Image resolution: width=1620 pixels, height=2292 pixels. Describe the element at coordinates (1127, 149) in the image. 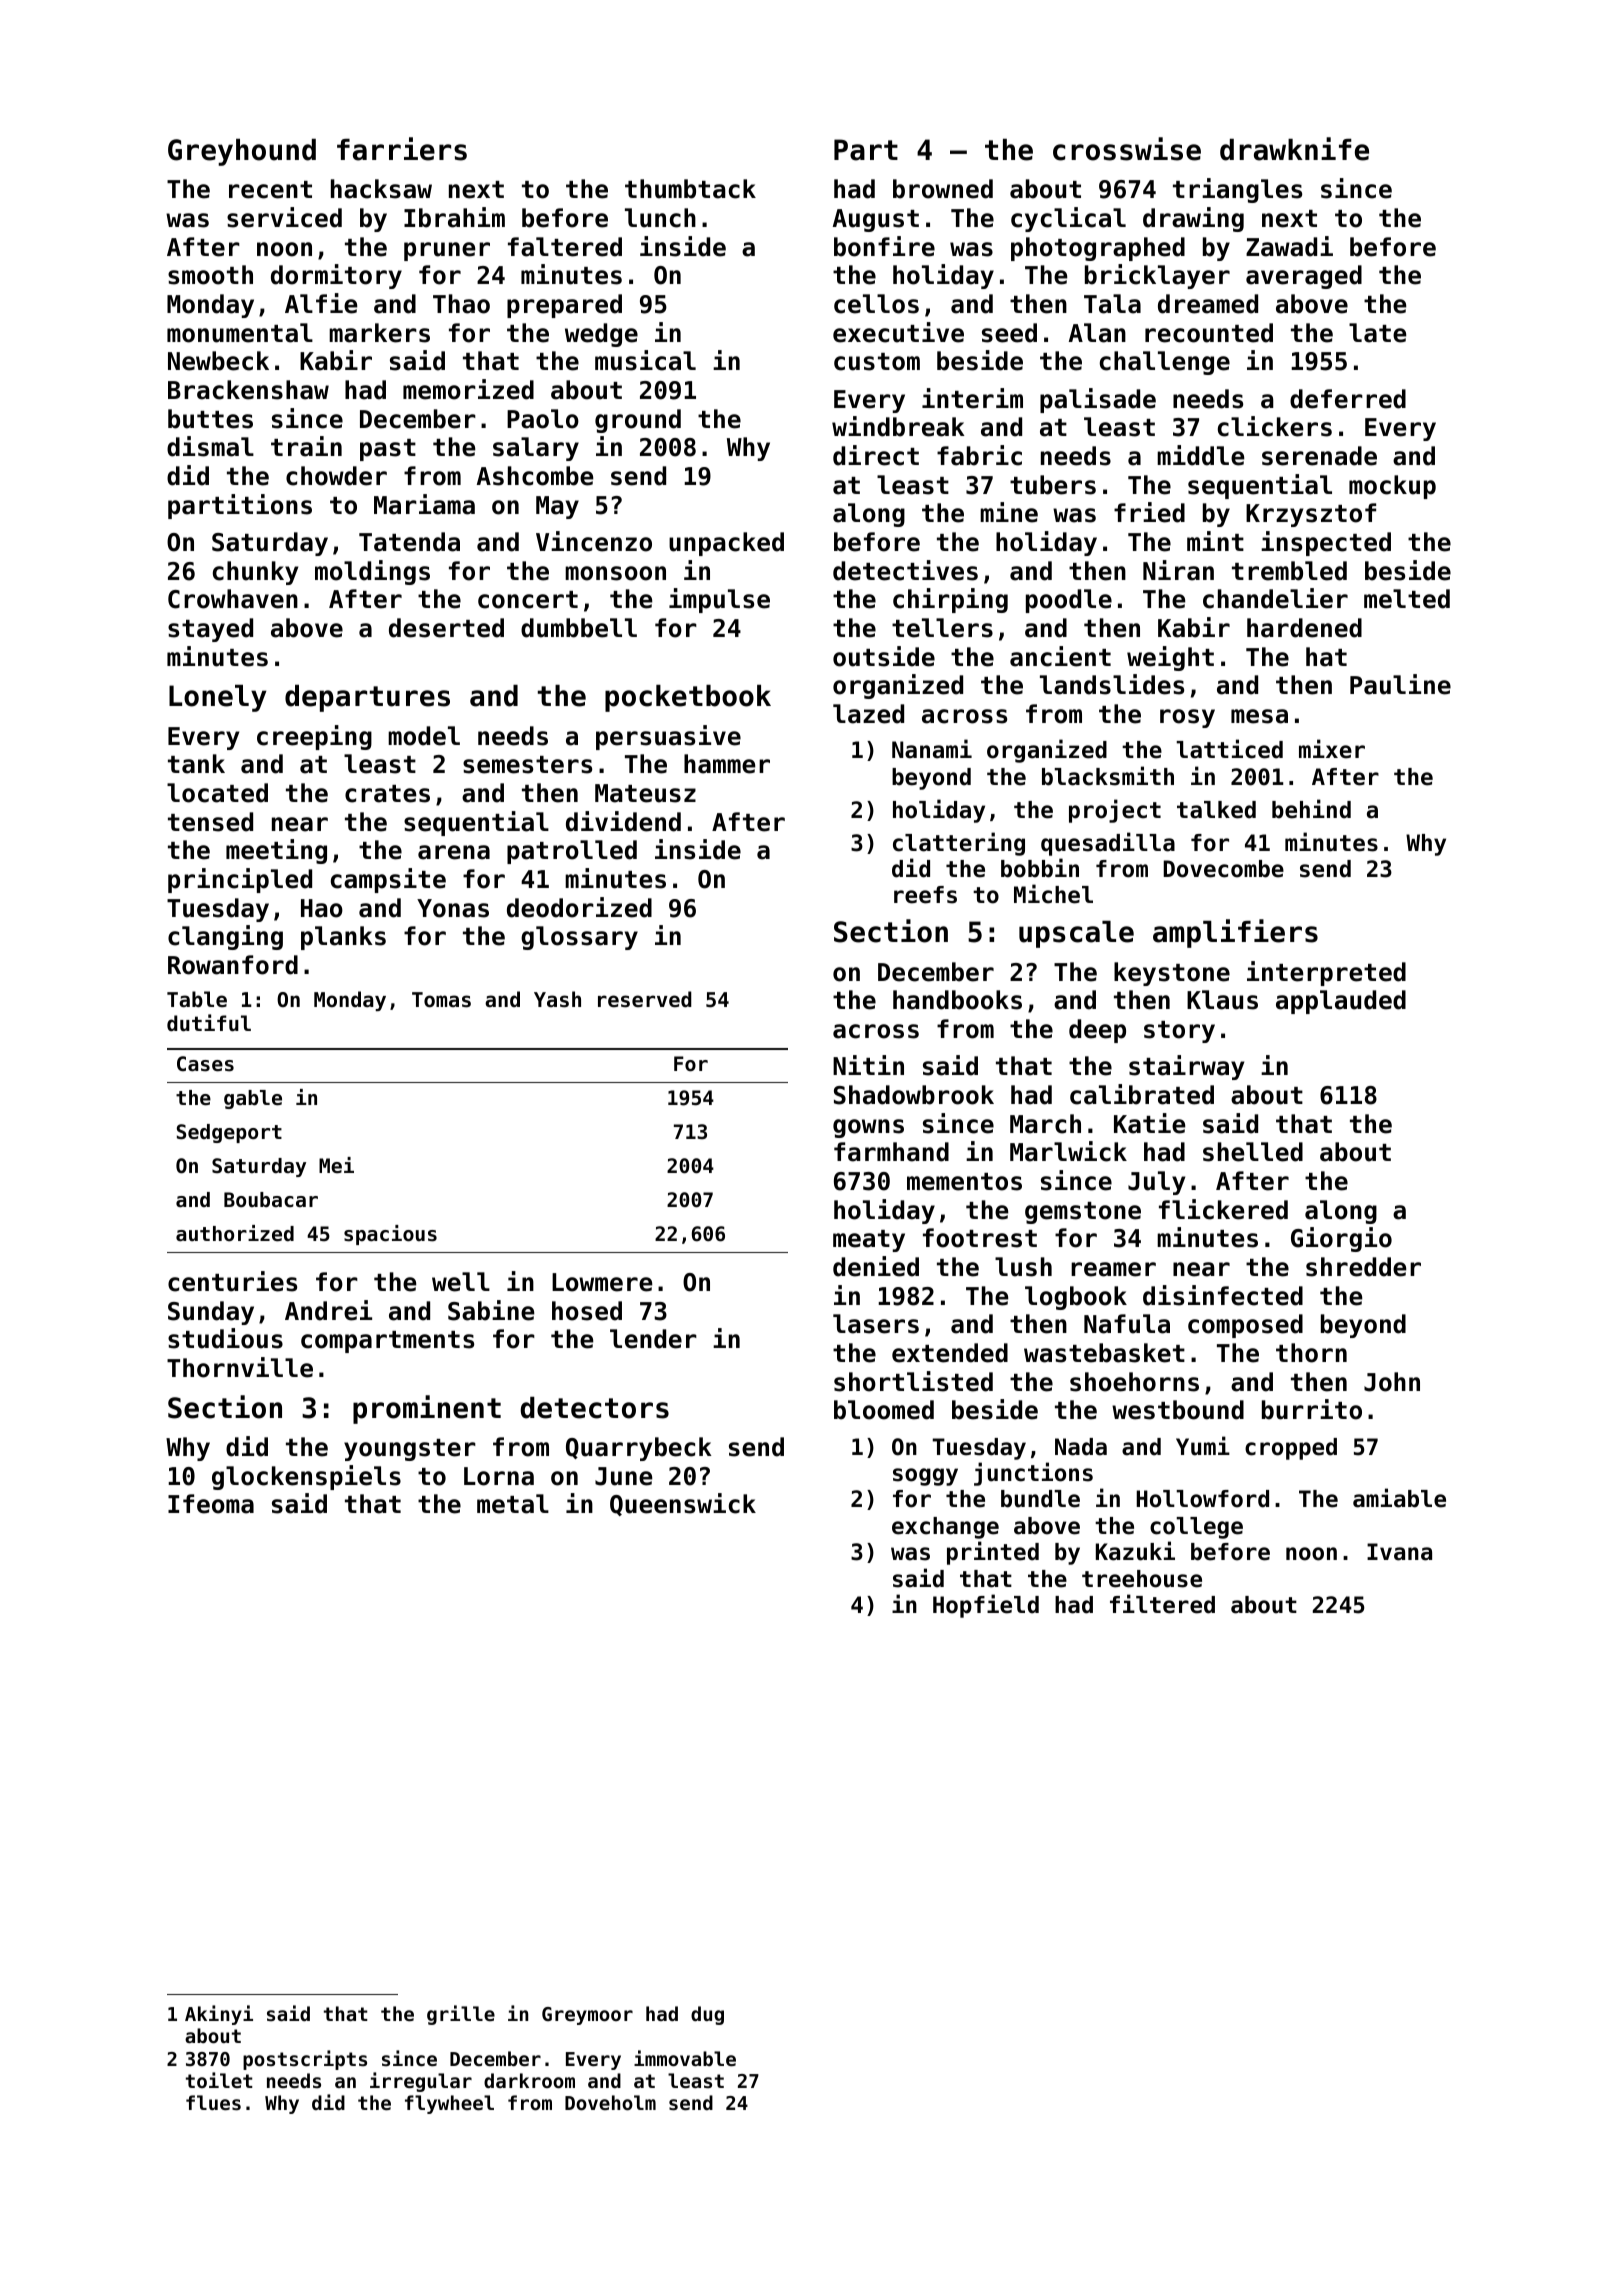

I see `crosswise` at that location.
